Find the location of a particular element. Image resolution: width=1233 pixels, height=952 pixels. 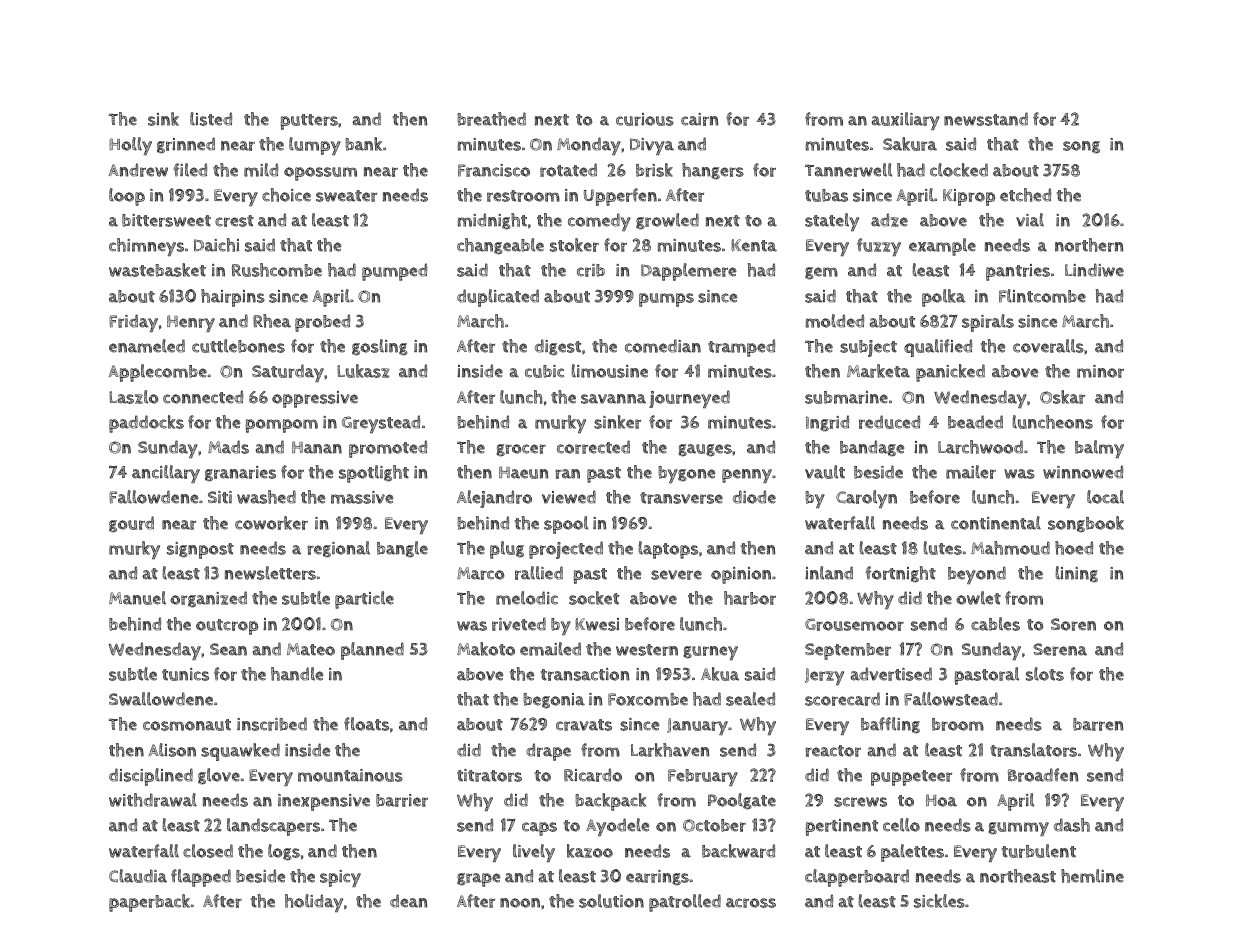

breathed is located at coordinates (491, 119).
